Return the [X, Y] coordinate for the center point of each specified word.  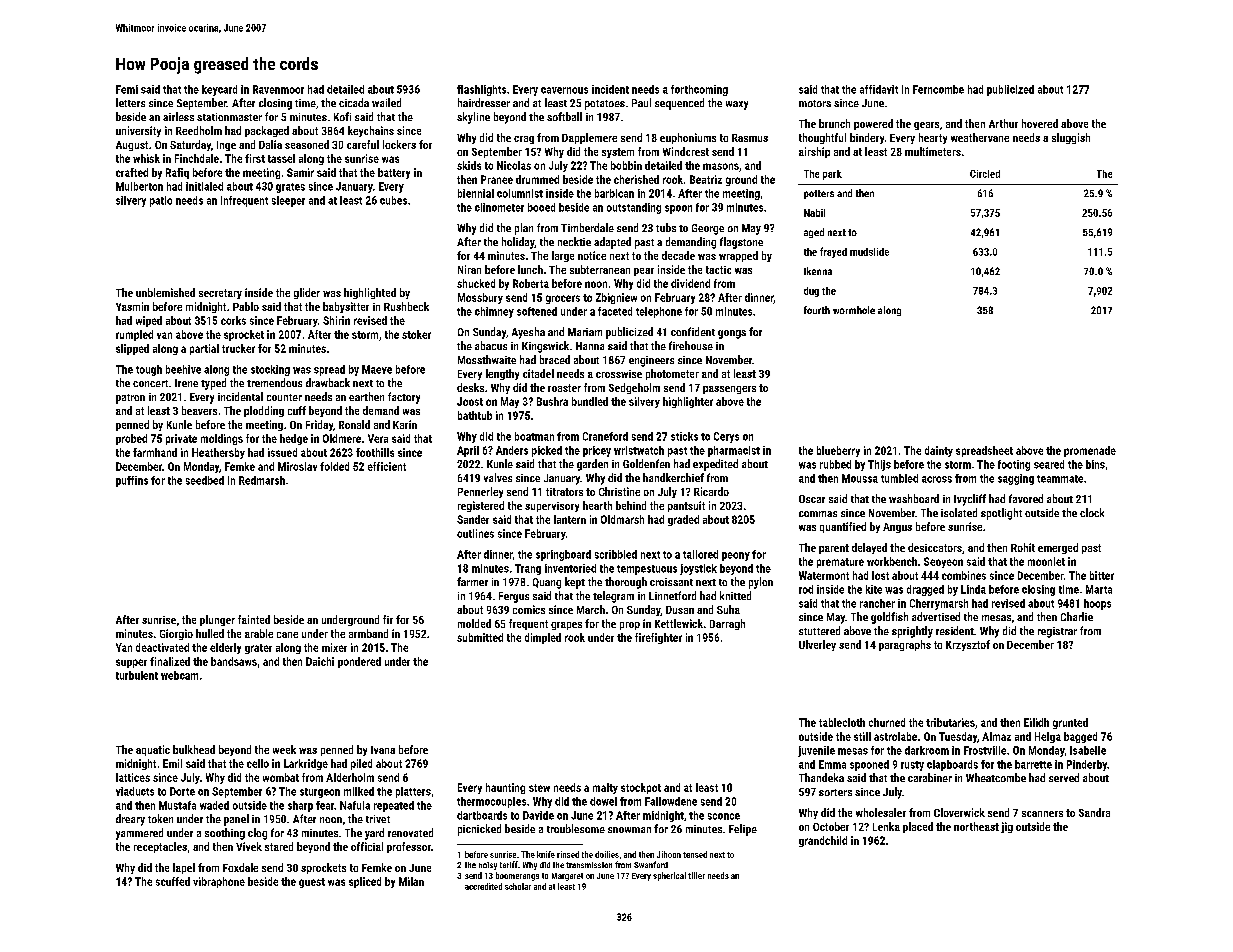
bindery [867, 138]
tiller [696, 875]
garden [592, 465]
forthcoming [699, 90]
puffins [132, 481]
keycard [219, 90]
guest [312, 883]
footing [1014, 465]
